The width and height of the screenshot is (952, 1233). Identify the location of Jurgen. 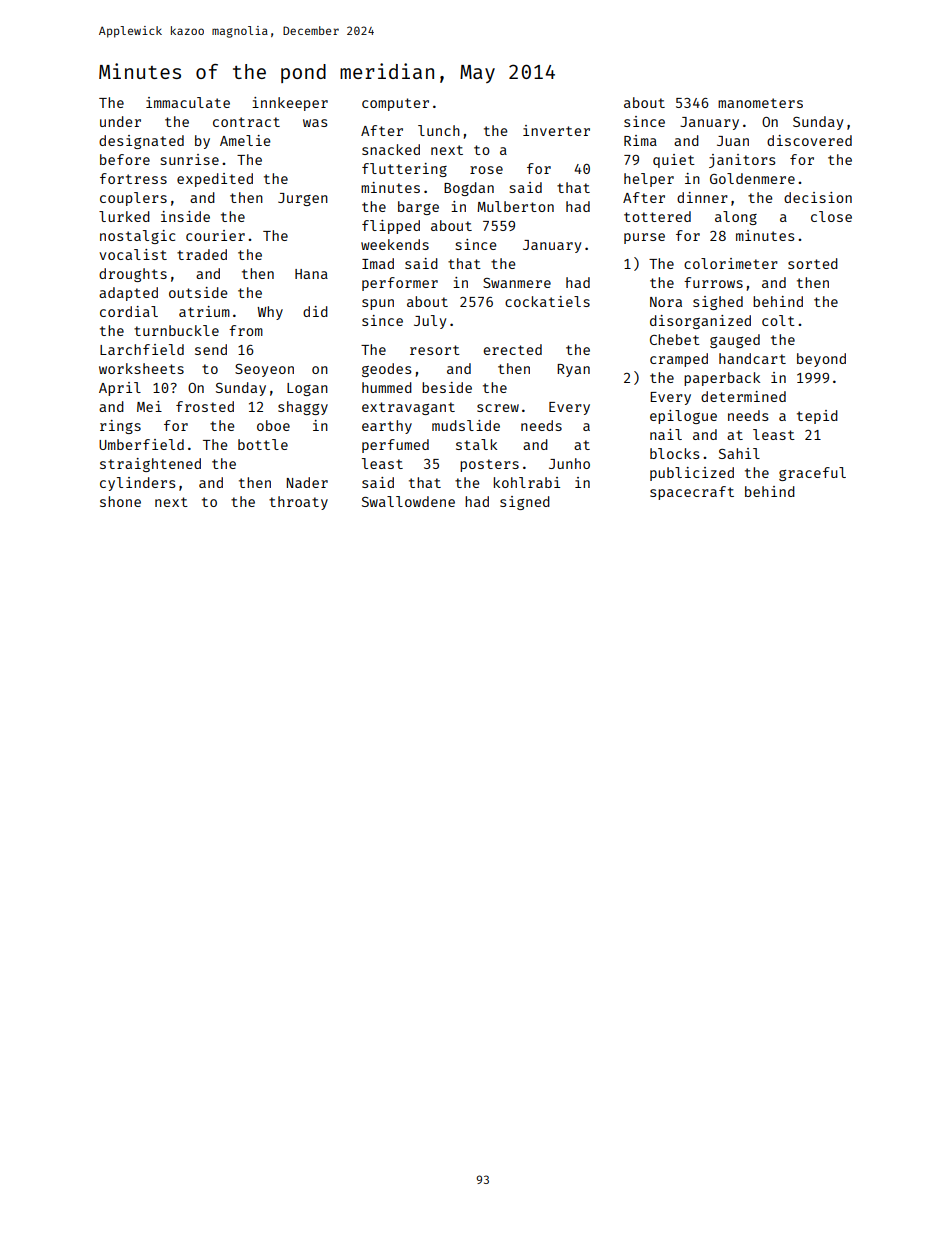
(303, 199).
